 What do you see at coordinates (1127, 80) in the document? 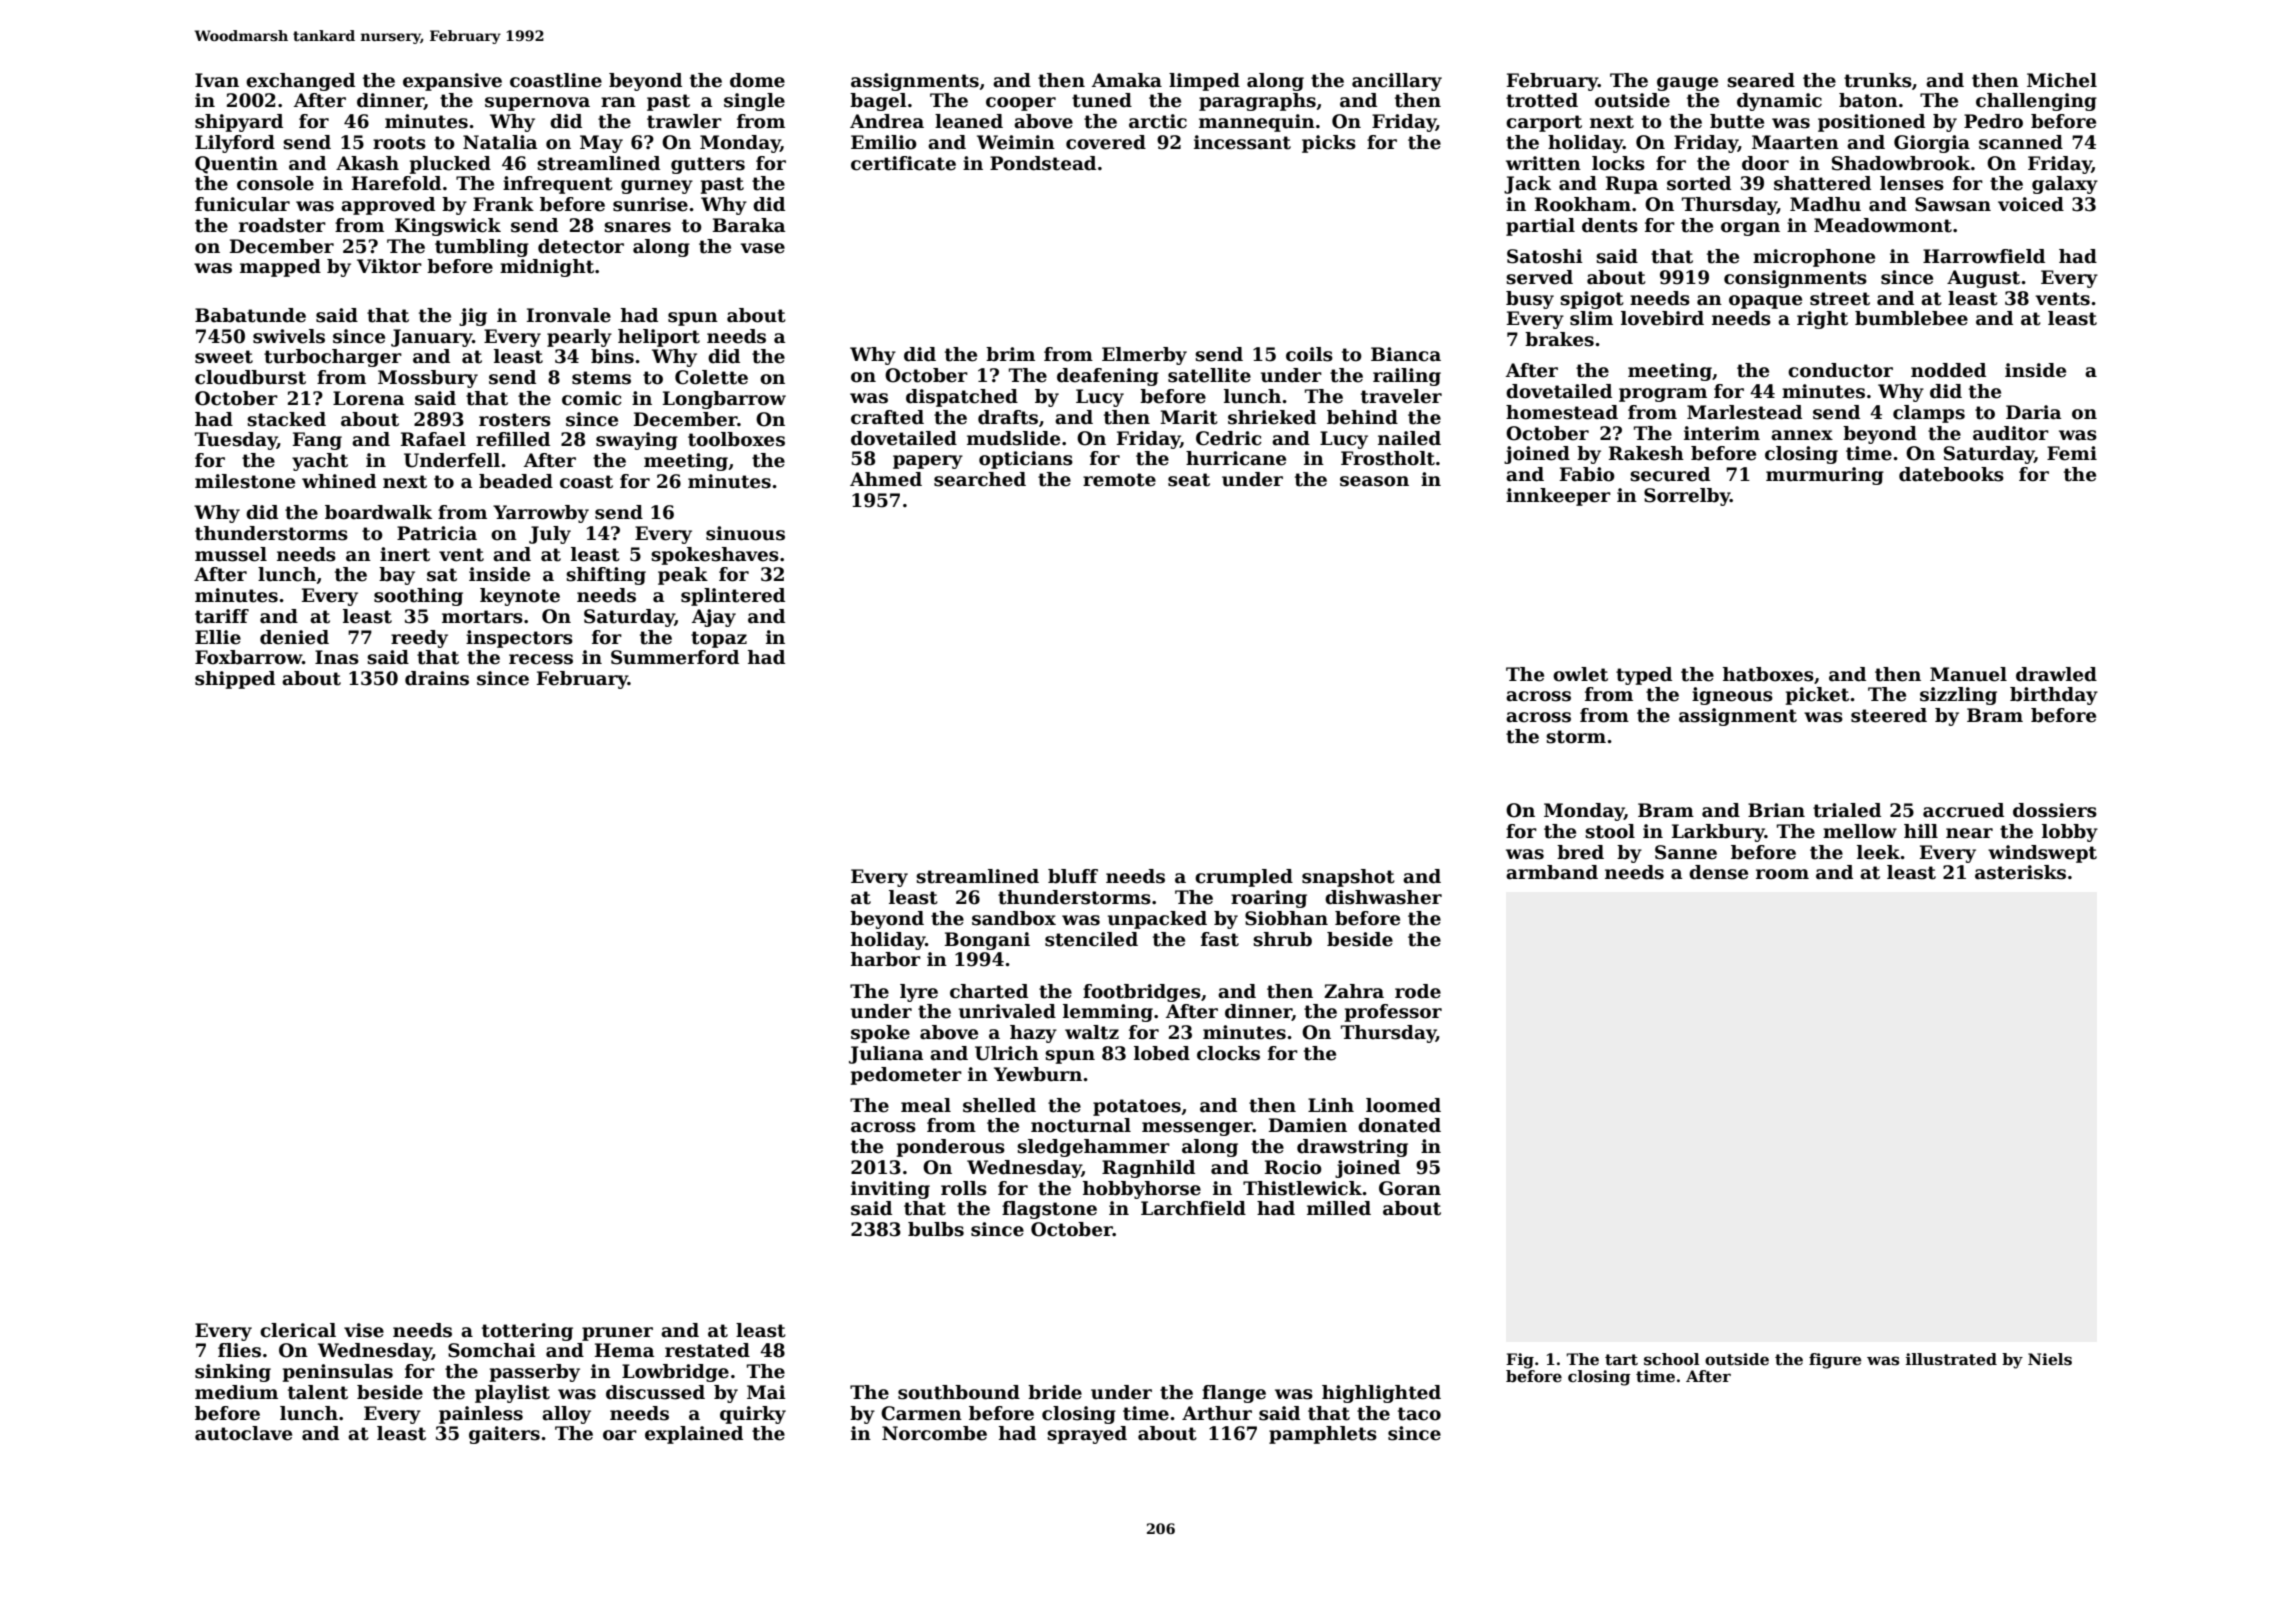
I see `Amaka` at bounding box center [1127, 80].
